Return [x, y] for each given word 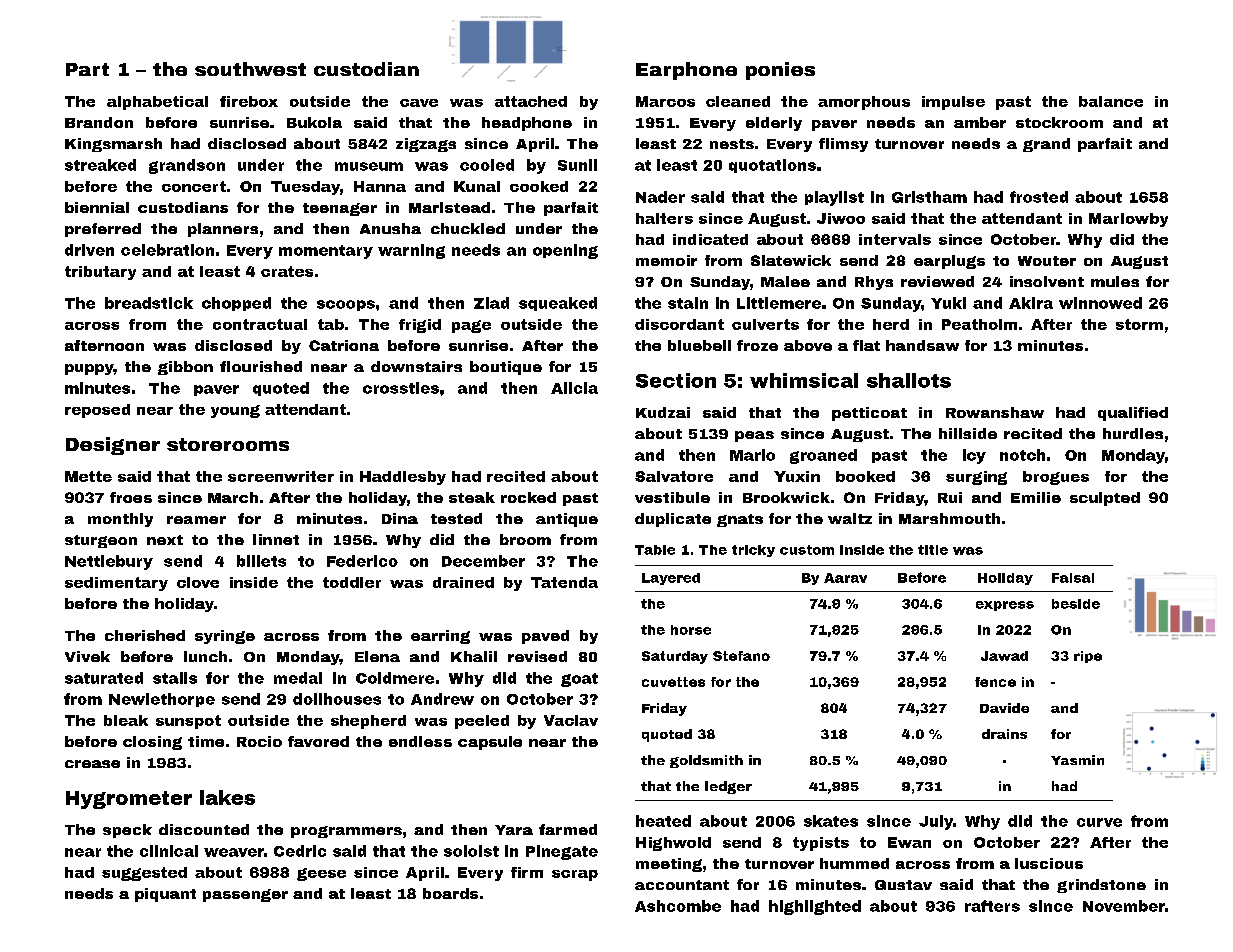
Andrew [442, 699]
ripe [1088, 657]
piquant [165, 895]
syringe [225, 637]
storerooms [228, 444]
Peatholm [979, 324]
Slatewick [791, 260]
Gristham [929, 197]
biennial [97, 207]
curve [1099, 822]
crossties [401, 388]
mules [1115, 281]
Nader [660, 197]
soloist [471, 851]
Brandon [99, 122]
